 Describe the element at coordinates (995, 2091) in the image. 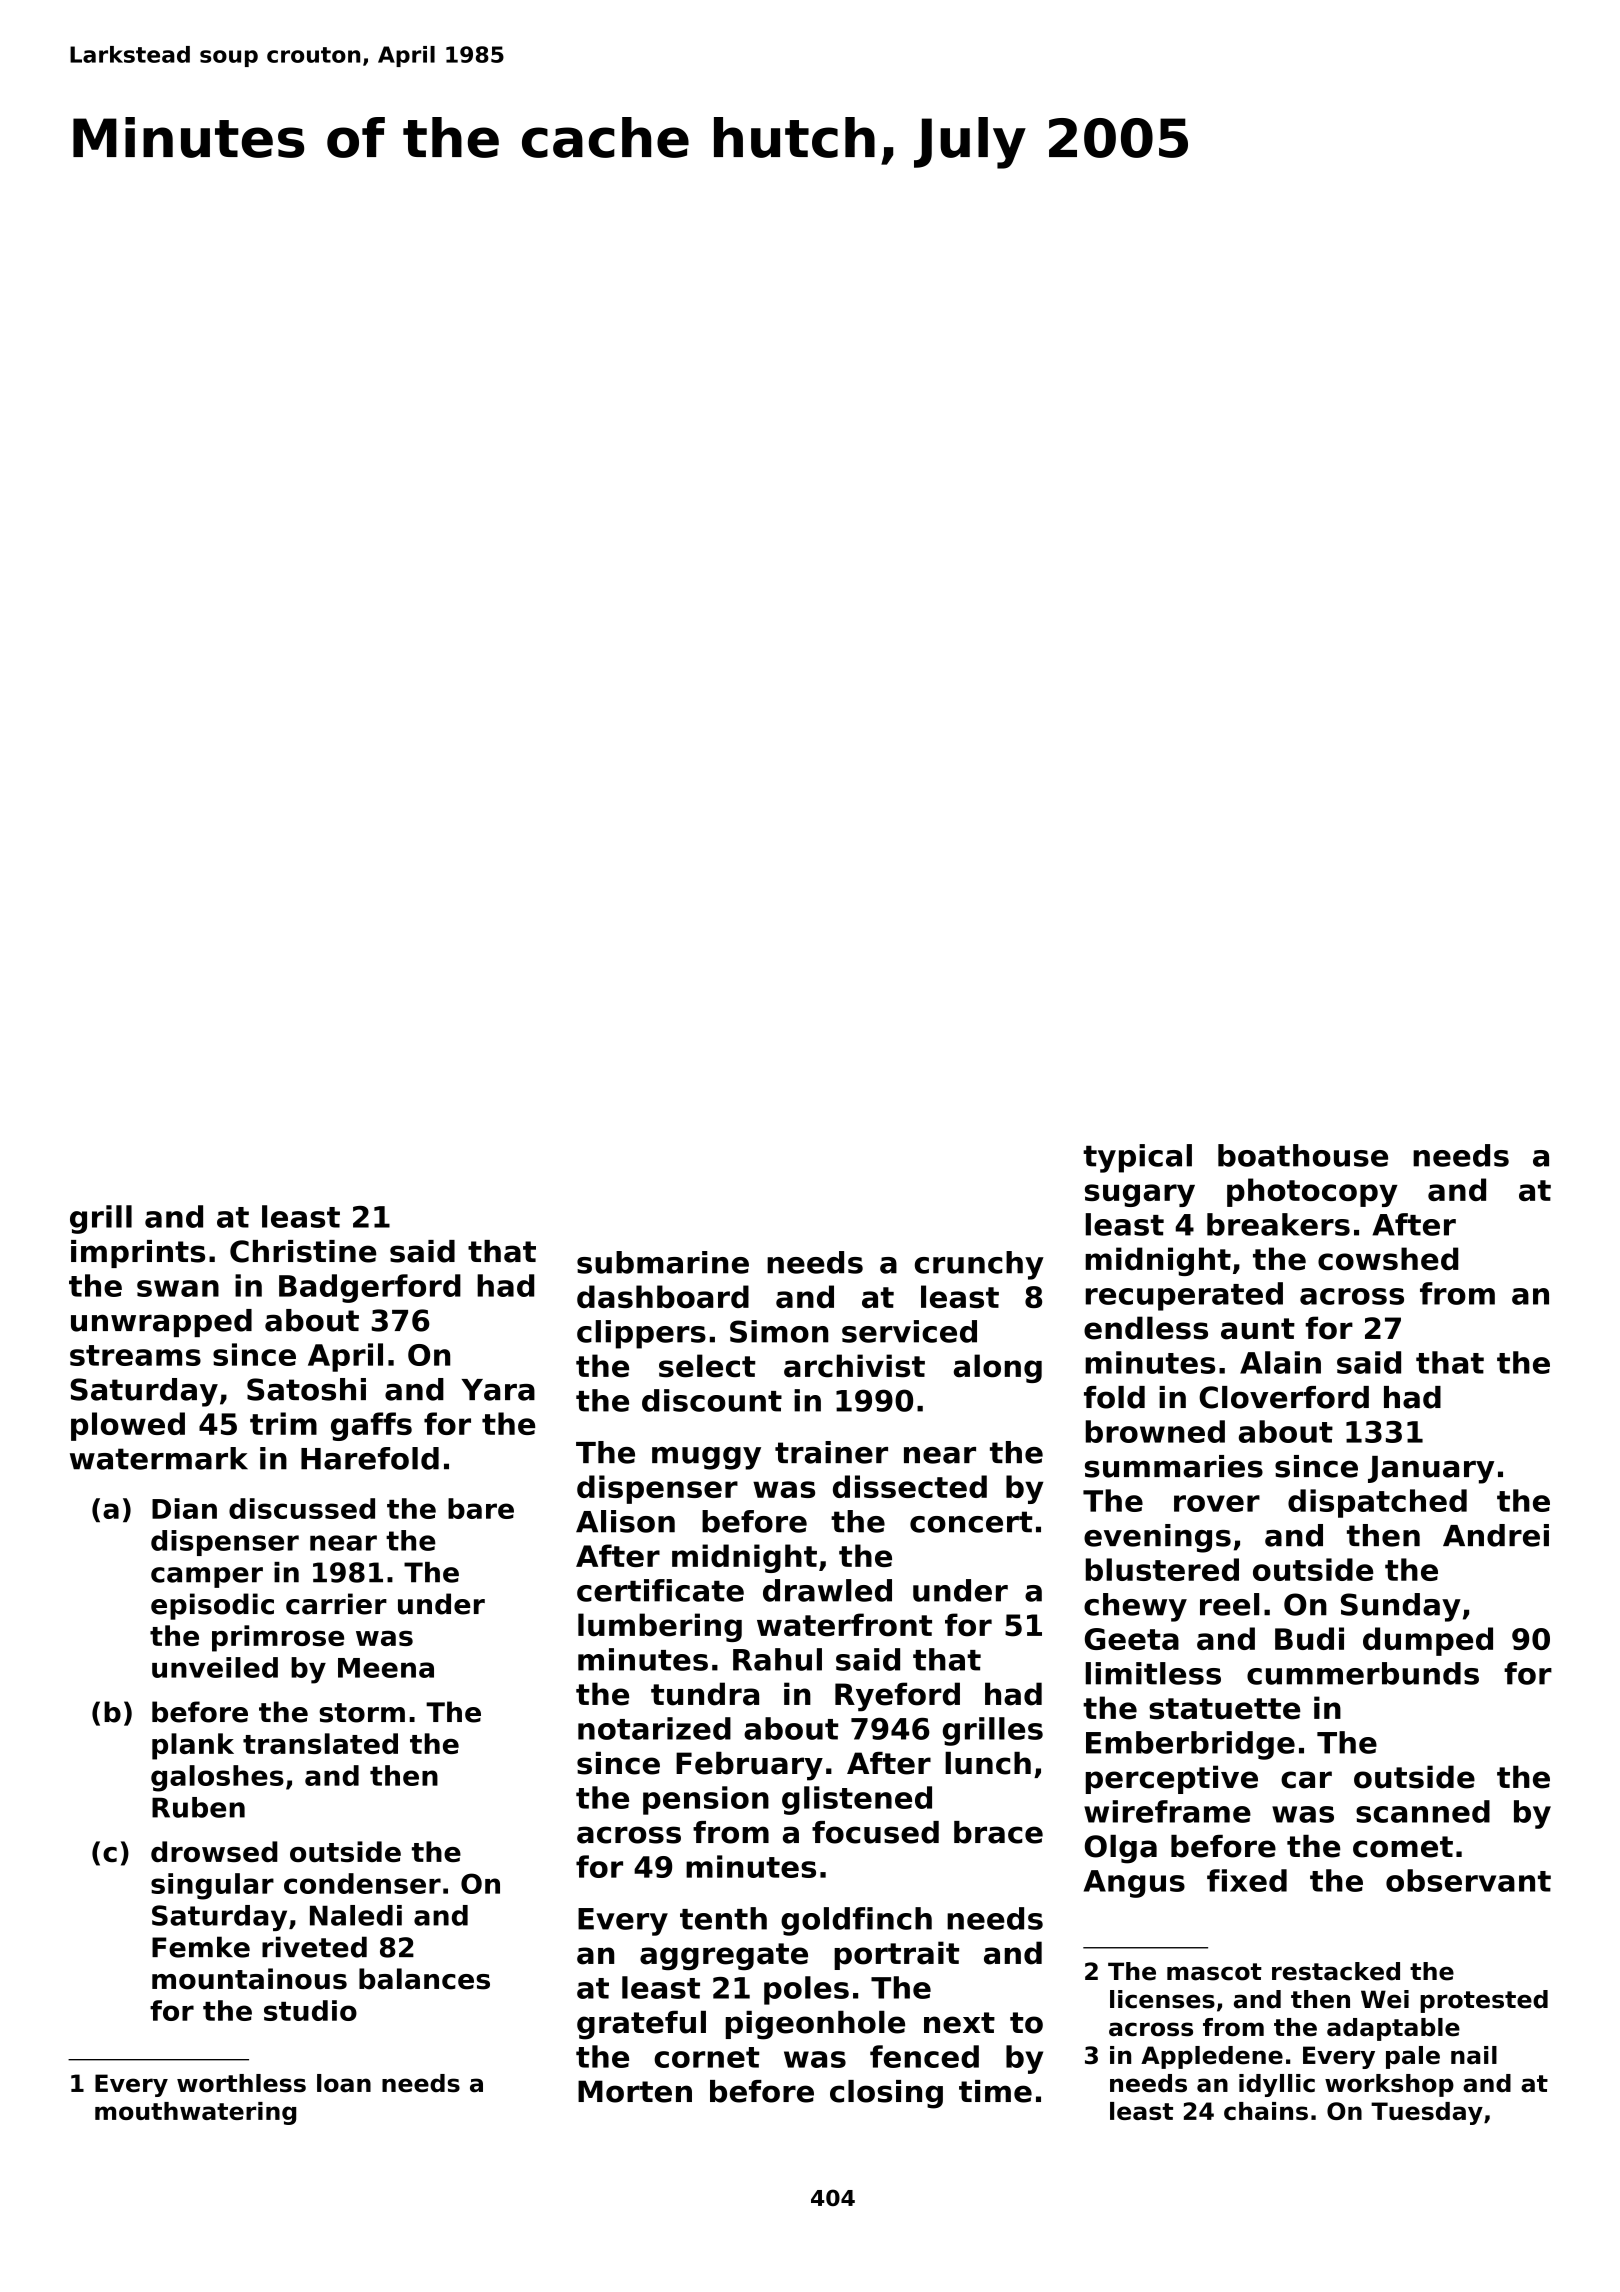

I see `time` at that location.
